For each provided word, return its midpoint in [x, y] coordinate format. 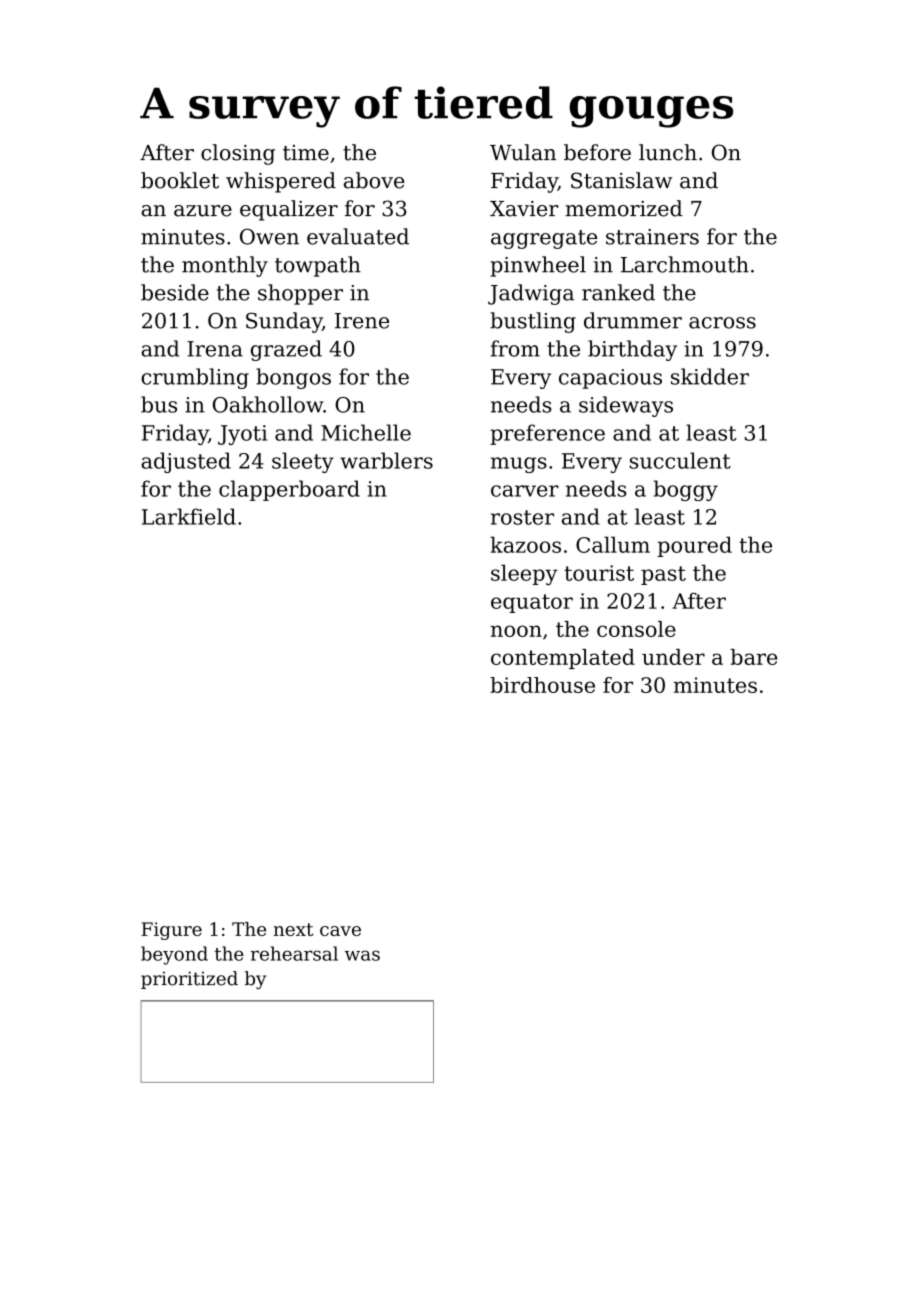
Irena [215, 349]
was [362, 955]
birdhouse [542, 685]
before [597, 152]
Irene [362, 321]
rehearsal [294, 953]
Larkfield [189, 516]
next [293, 929]
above [374, 180]
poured [694, 546]
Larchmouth [685, 264]
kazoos [525, 544]
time [306, 153]
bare [754, 657]
